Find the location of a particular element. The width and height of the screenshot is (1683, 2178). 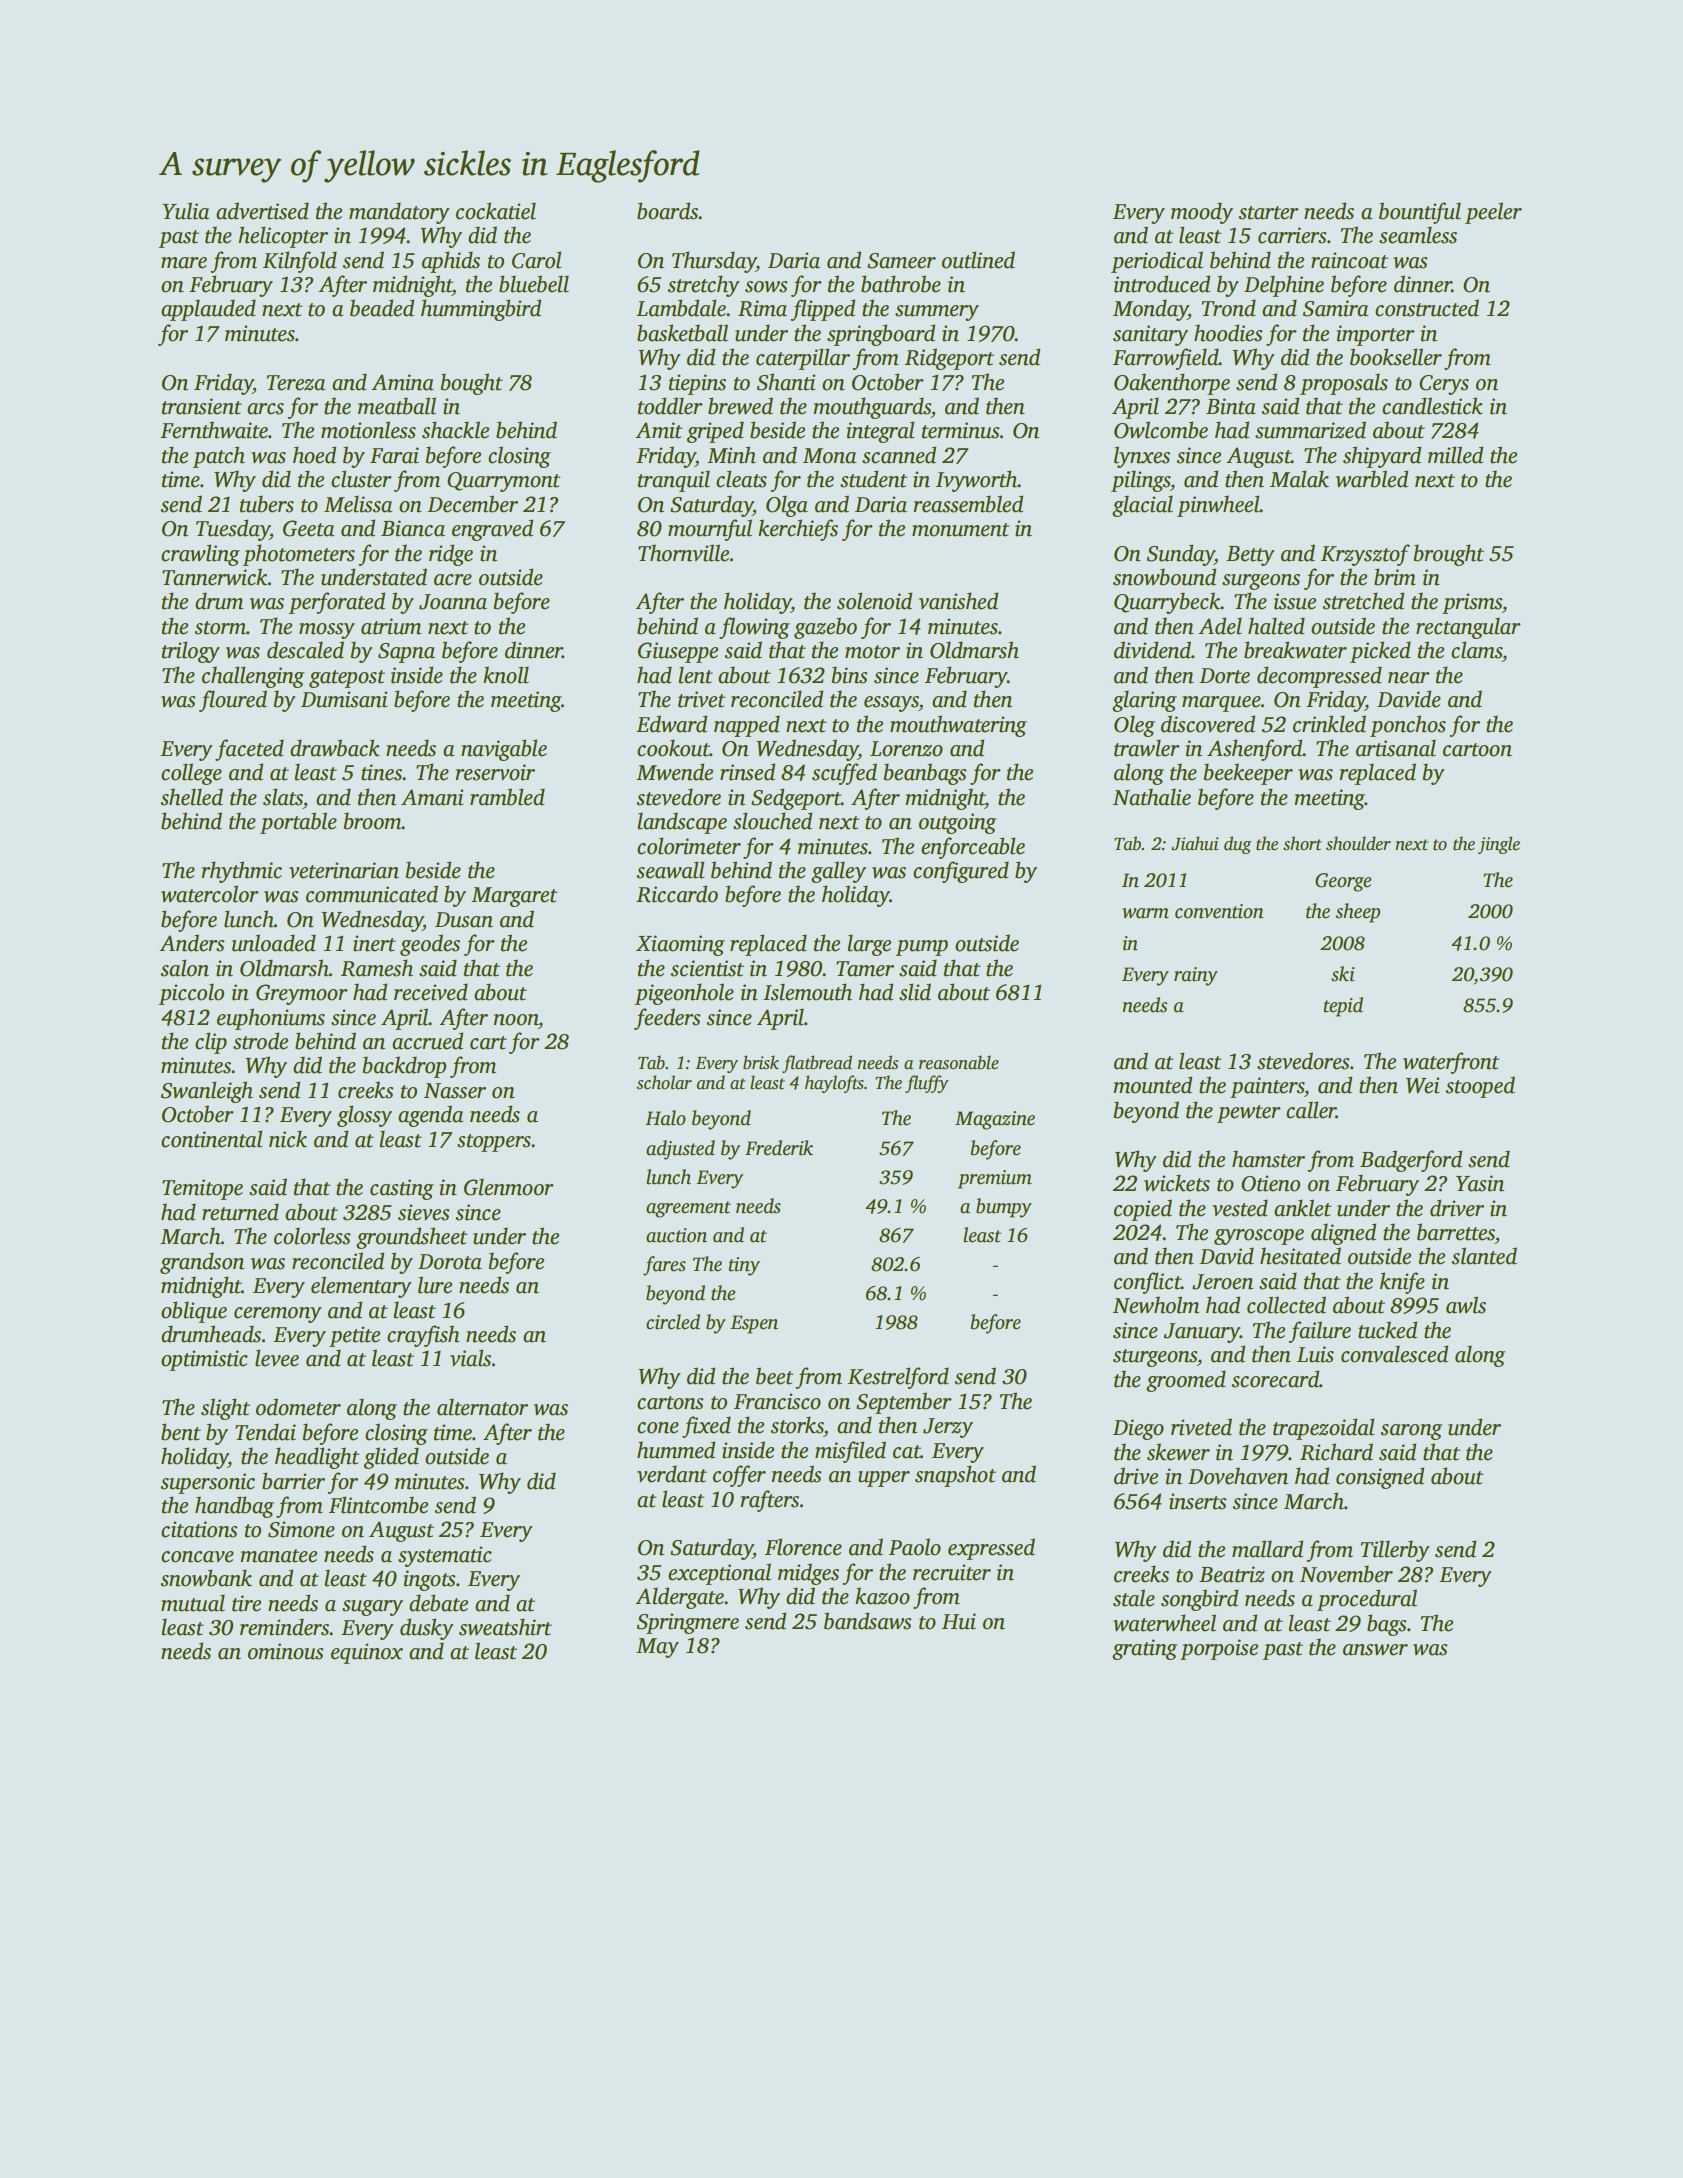

tines is located at coordinates (381, 772).
